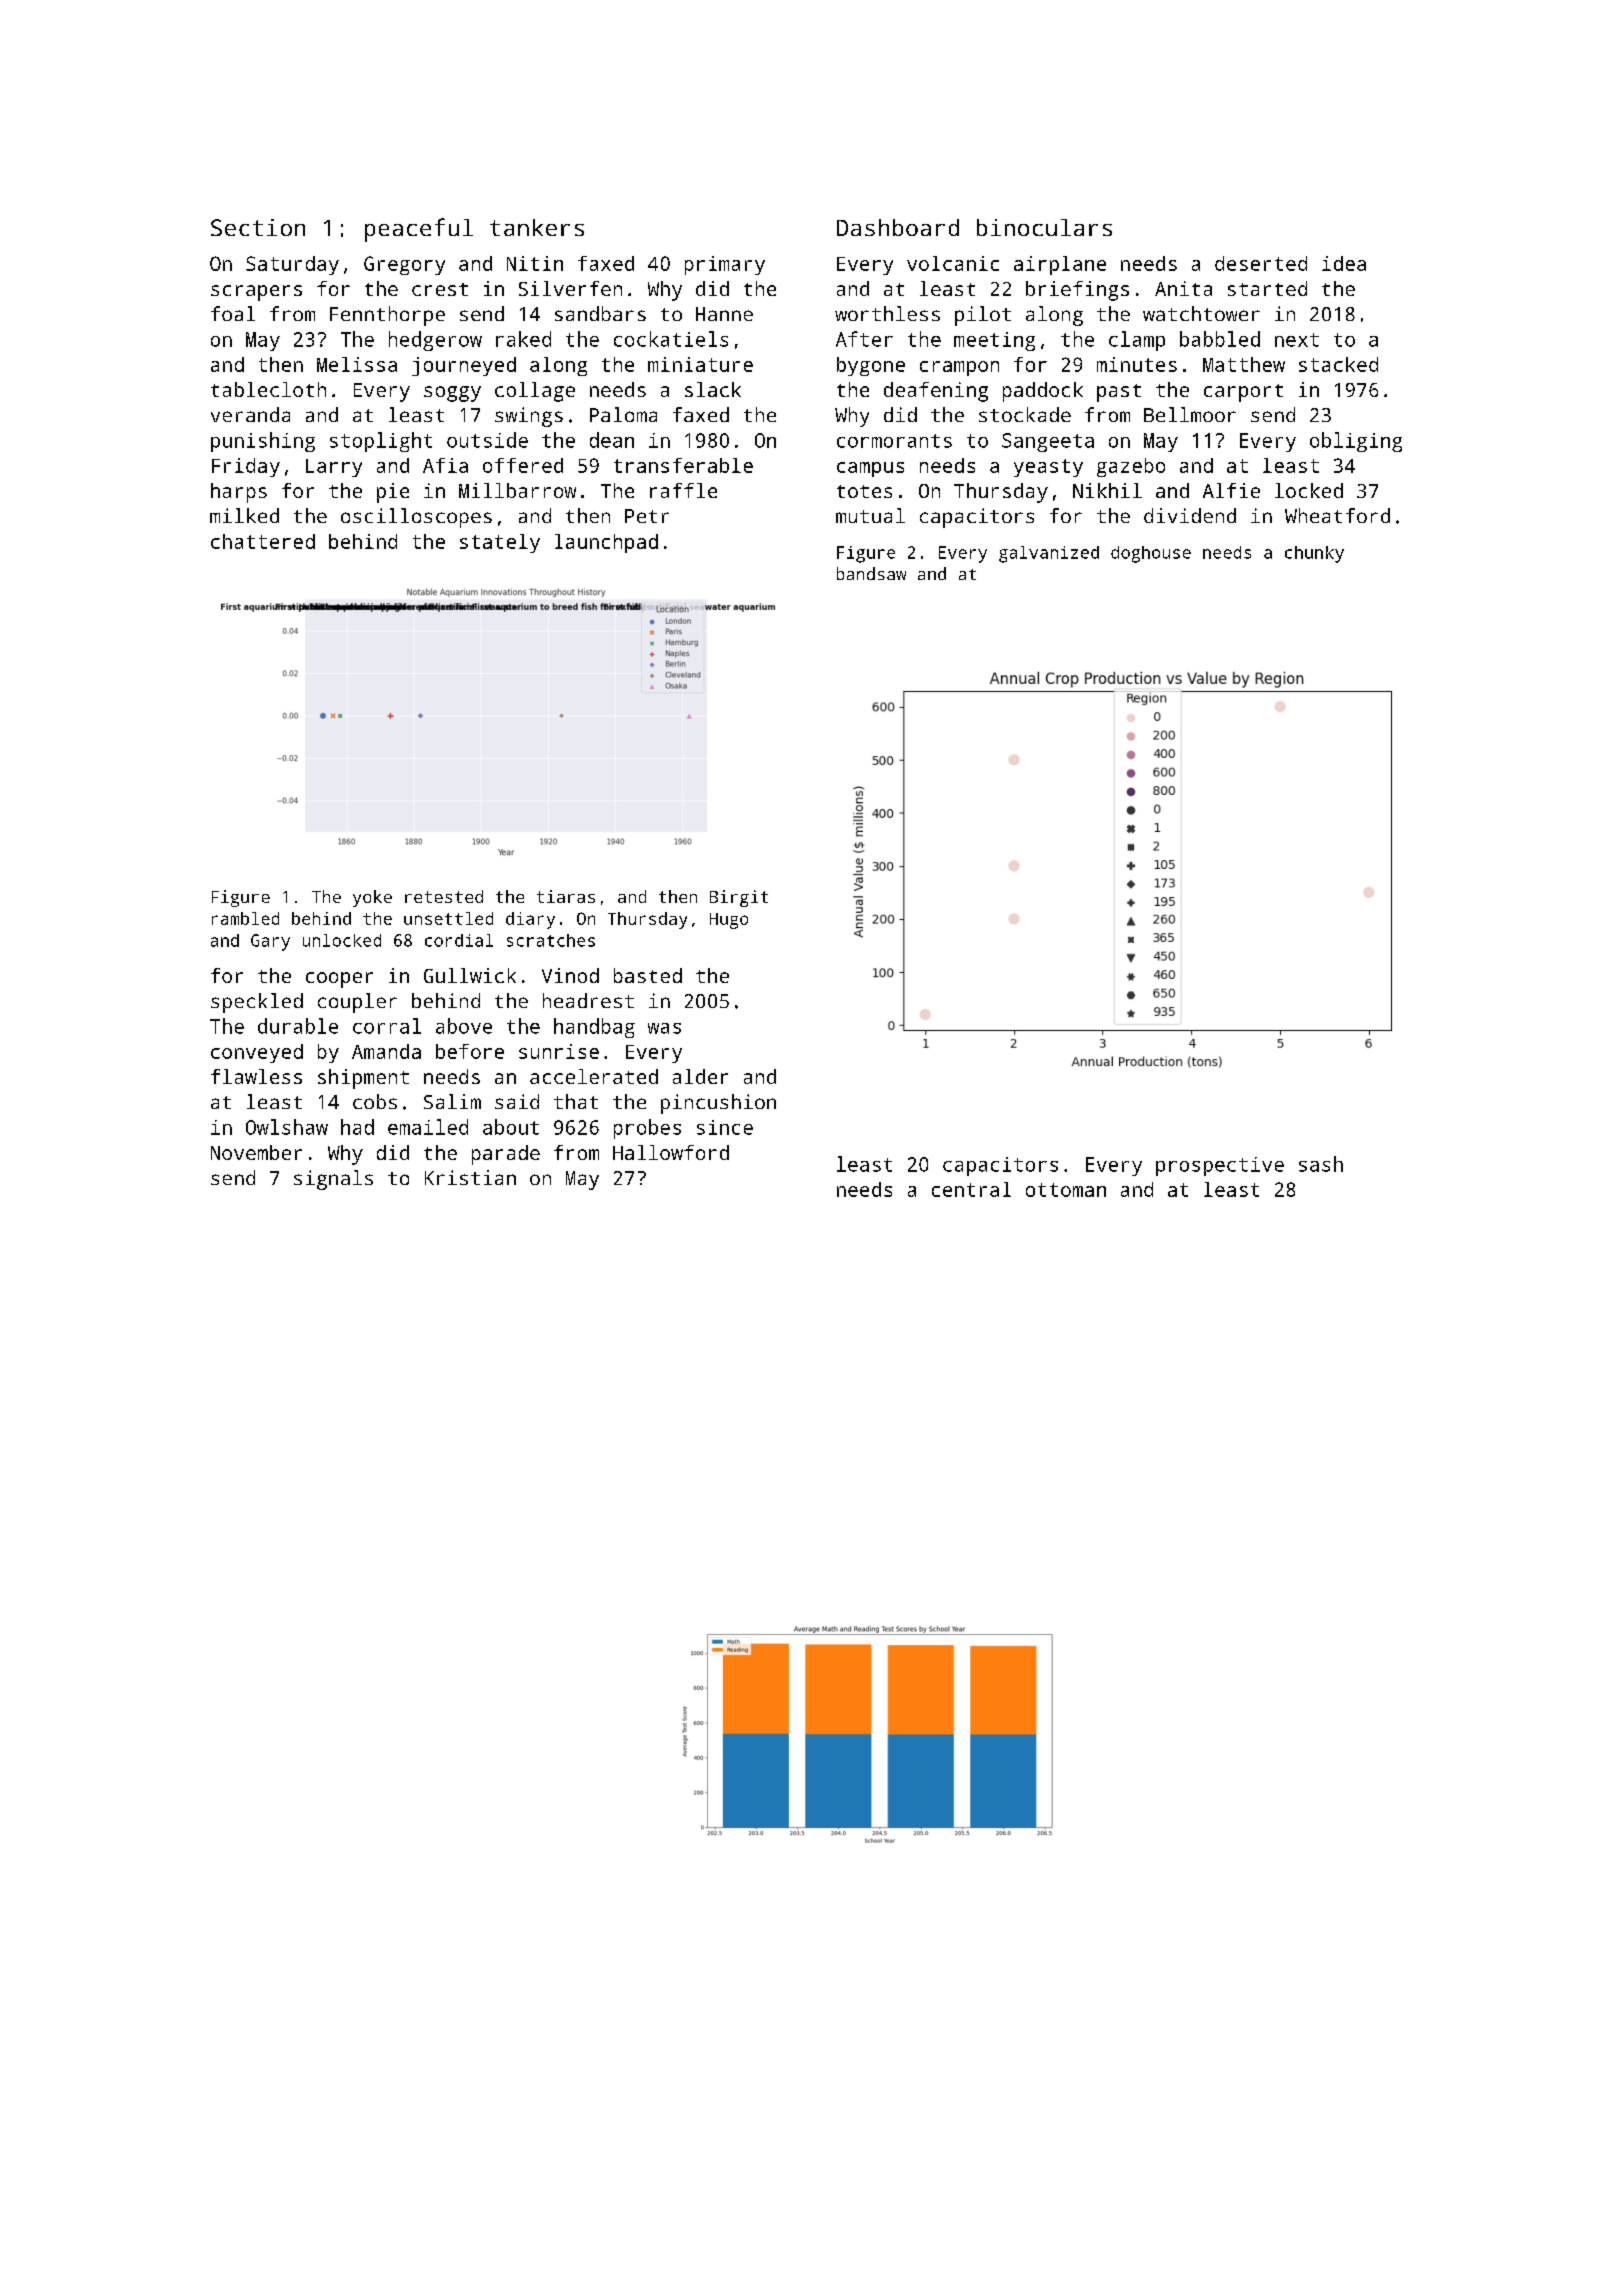  Describe the element at coordinates (1344, 263) in the screenshot. I see `idea` at that location.
